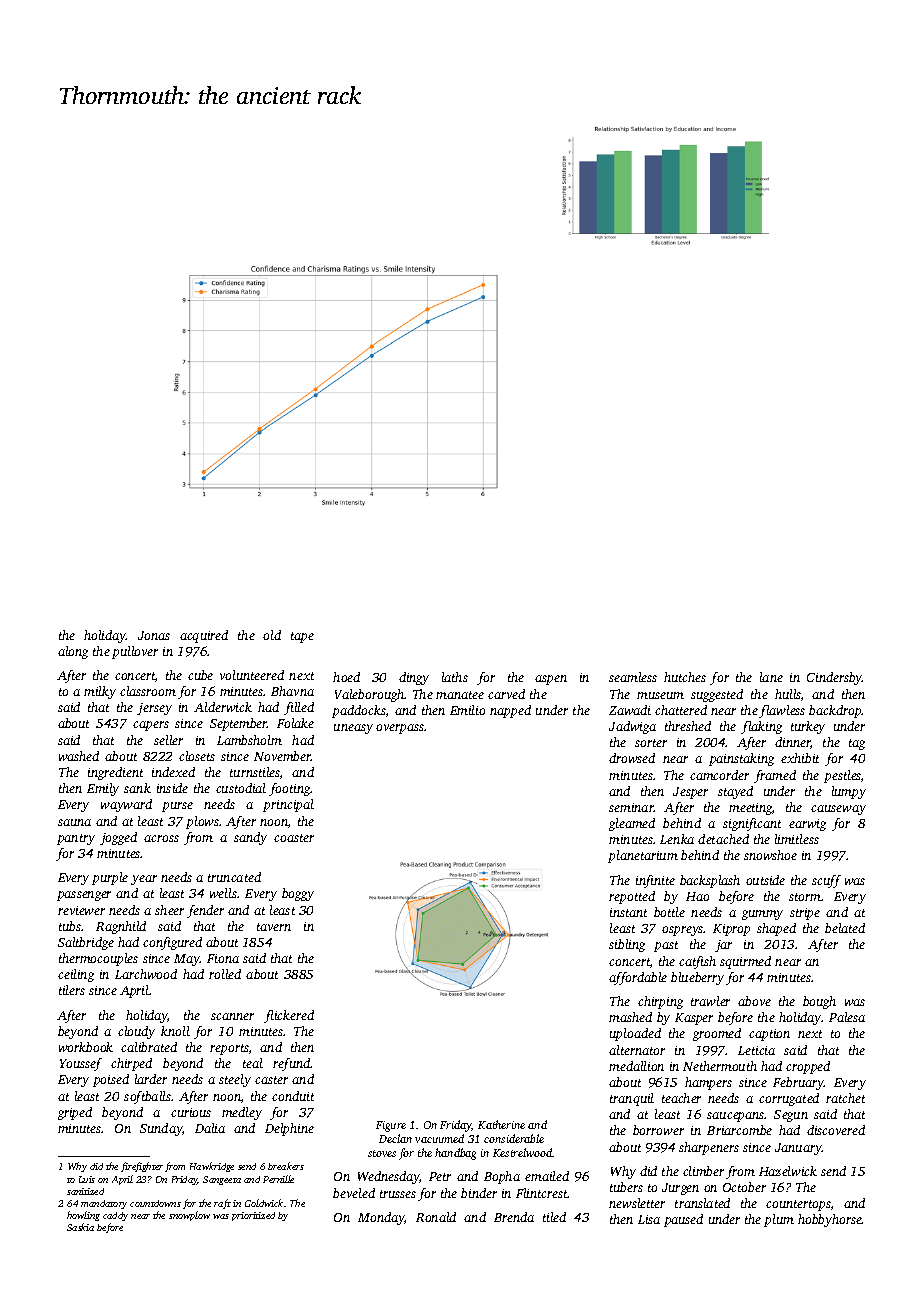  Describe the element at coordinates (683, 1220) in the screenshot. I see `paused` at that location.
